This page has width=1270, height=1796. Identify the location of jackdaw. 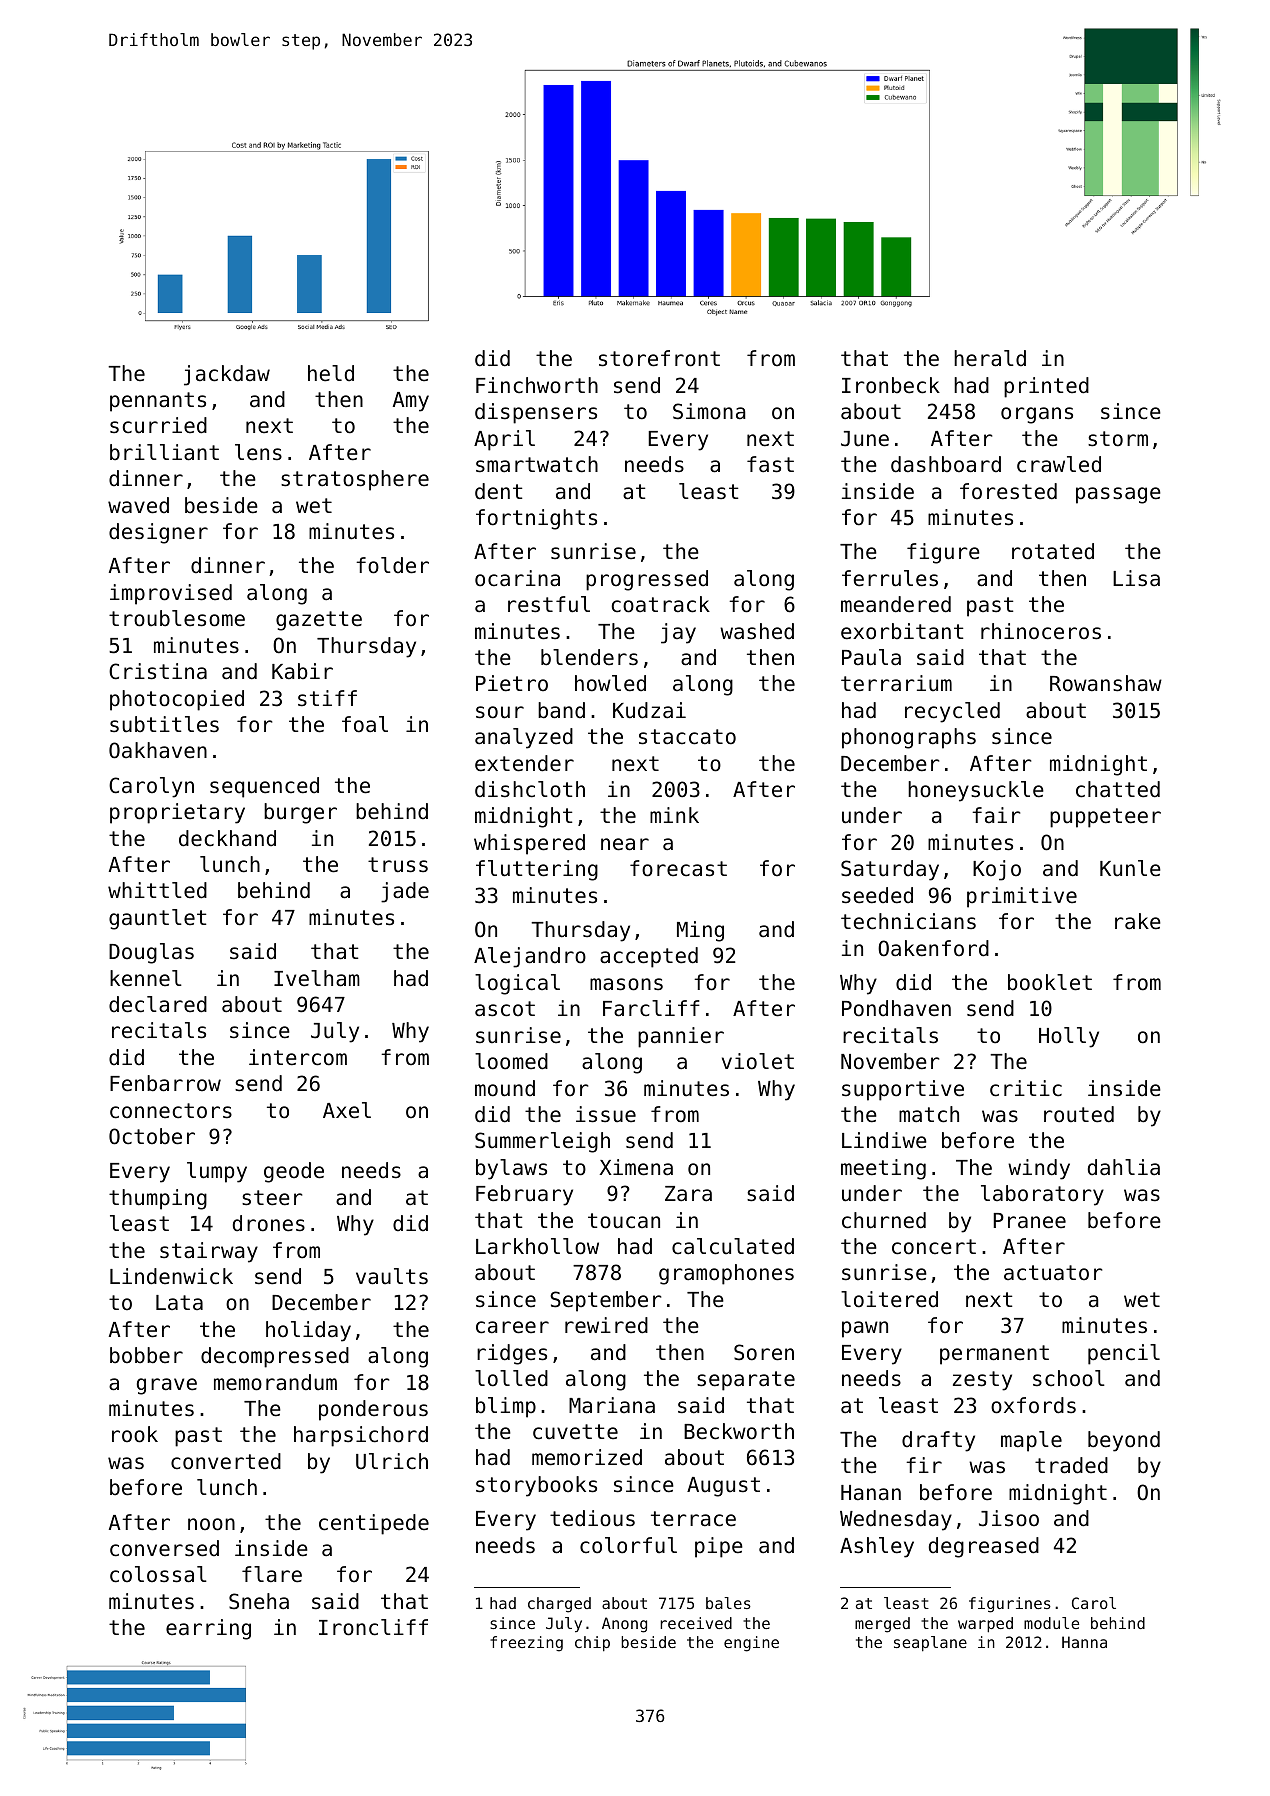
(227, 375).
